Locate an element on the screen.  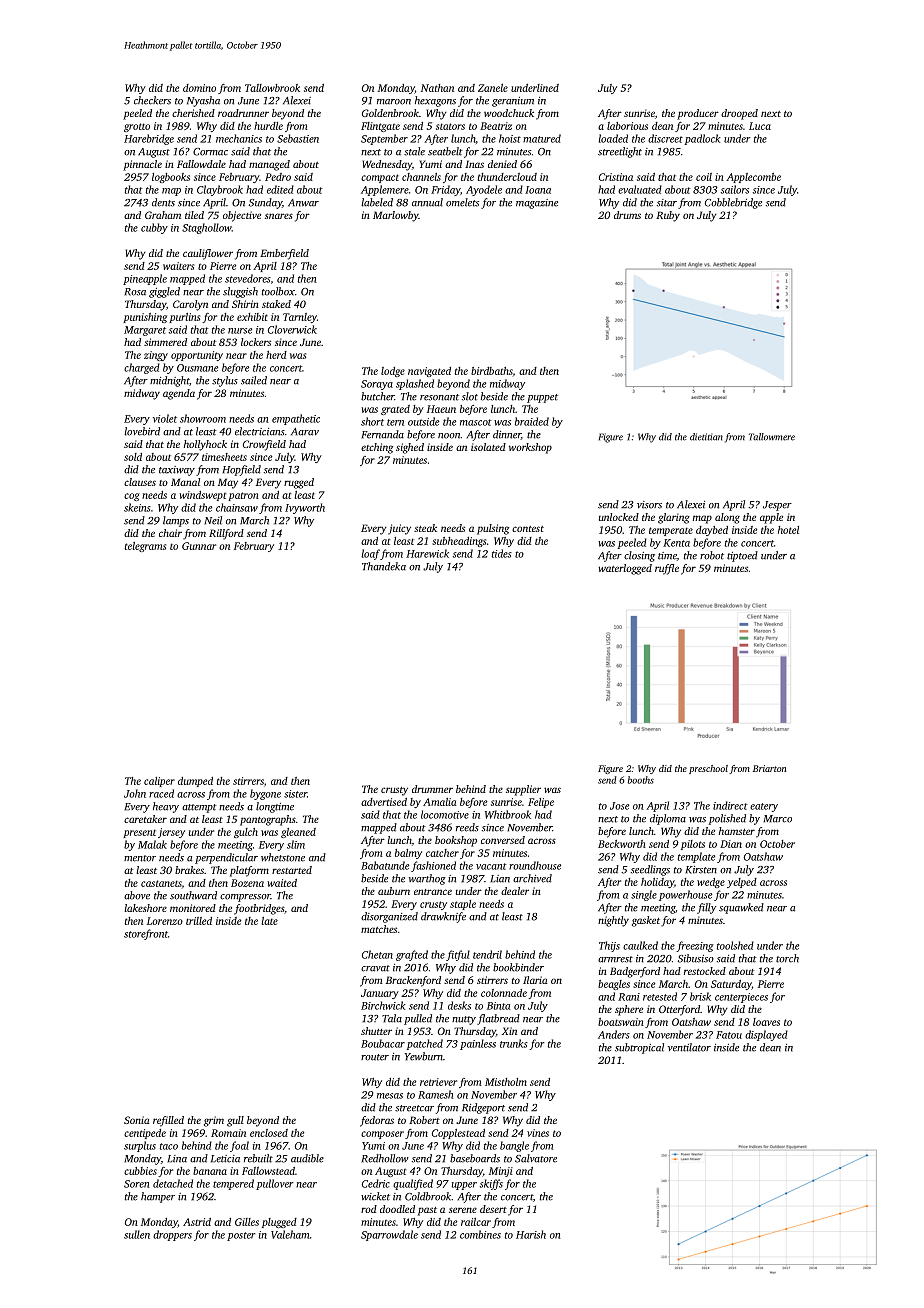
juicy is located at coordinates (399, 529).
